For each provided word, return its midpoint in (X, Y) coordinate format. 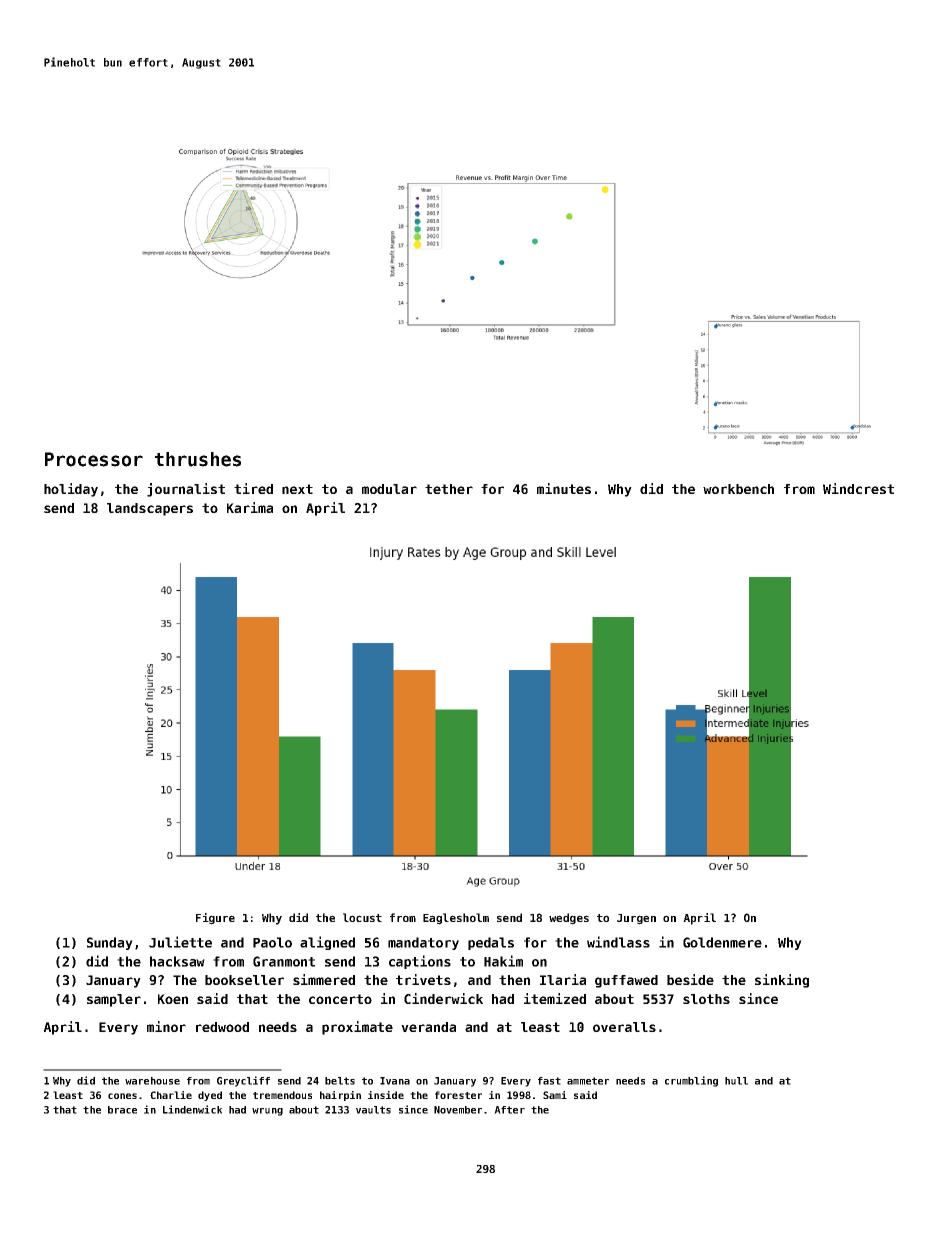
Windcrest (858, 488)
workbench (738, 489)
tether (449, 489)
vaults (373, 1110)
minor (166, 1026)
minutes (564, 488)
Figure (215, 919)
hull (736, 1081)
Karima (250, 507)
